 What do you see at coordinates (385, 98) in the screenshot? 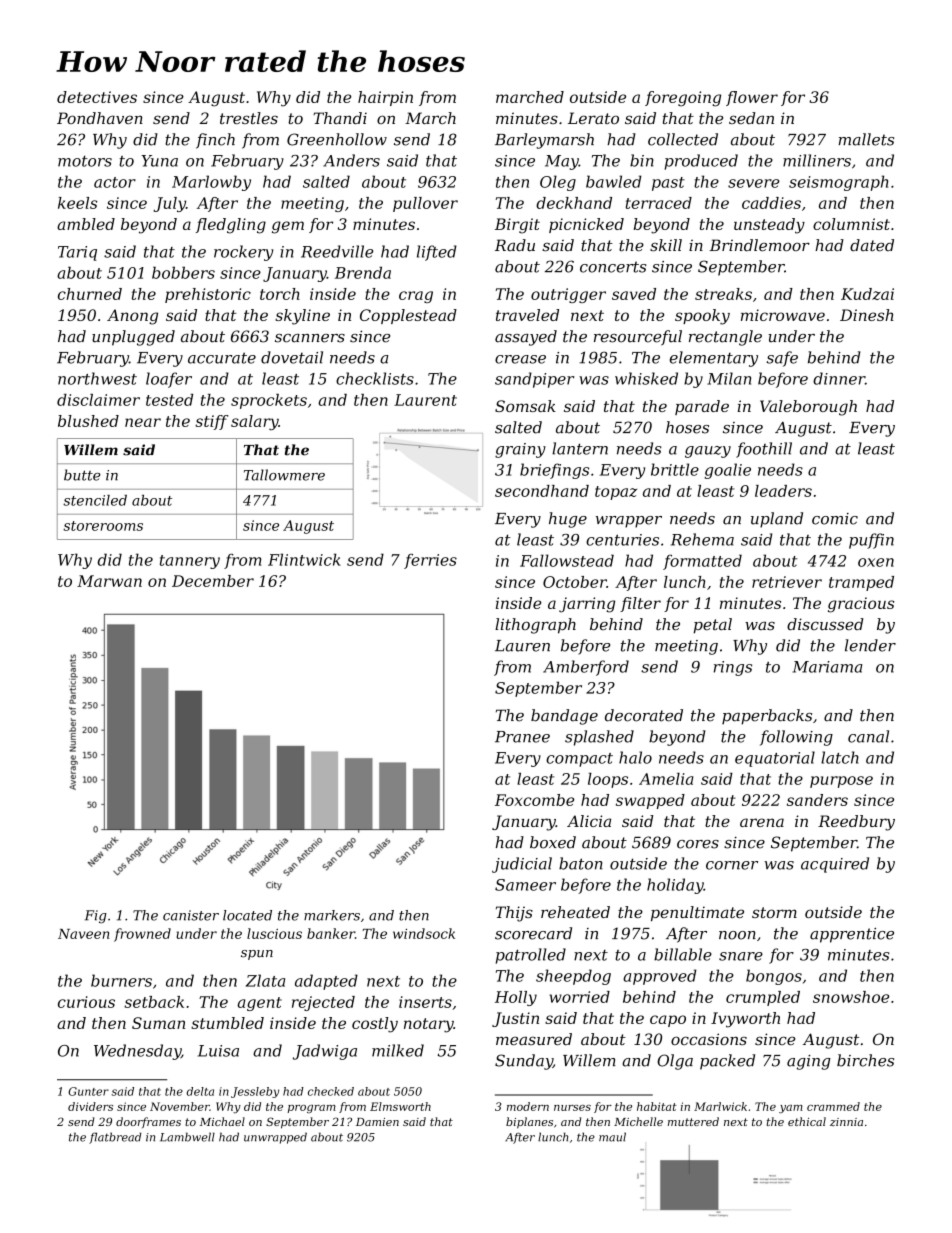
I see `hairpin` at bounding box center [385, 98].
